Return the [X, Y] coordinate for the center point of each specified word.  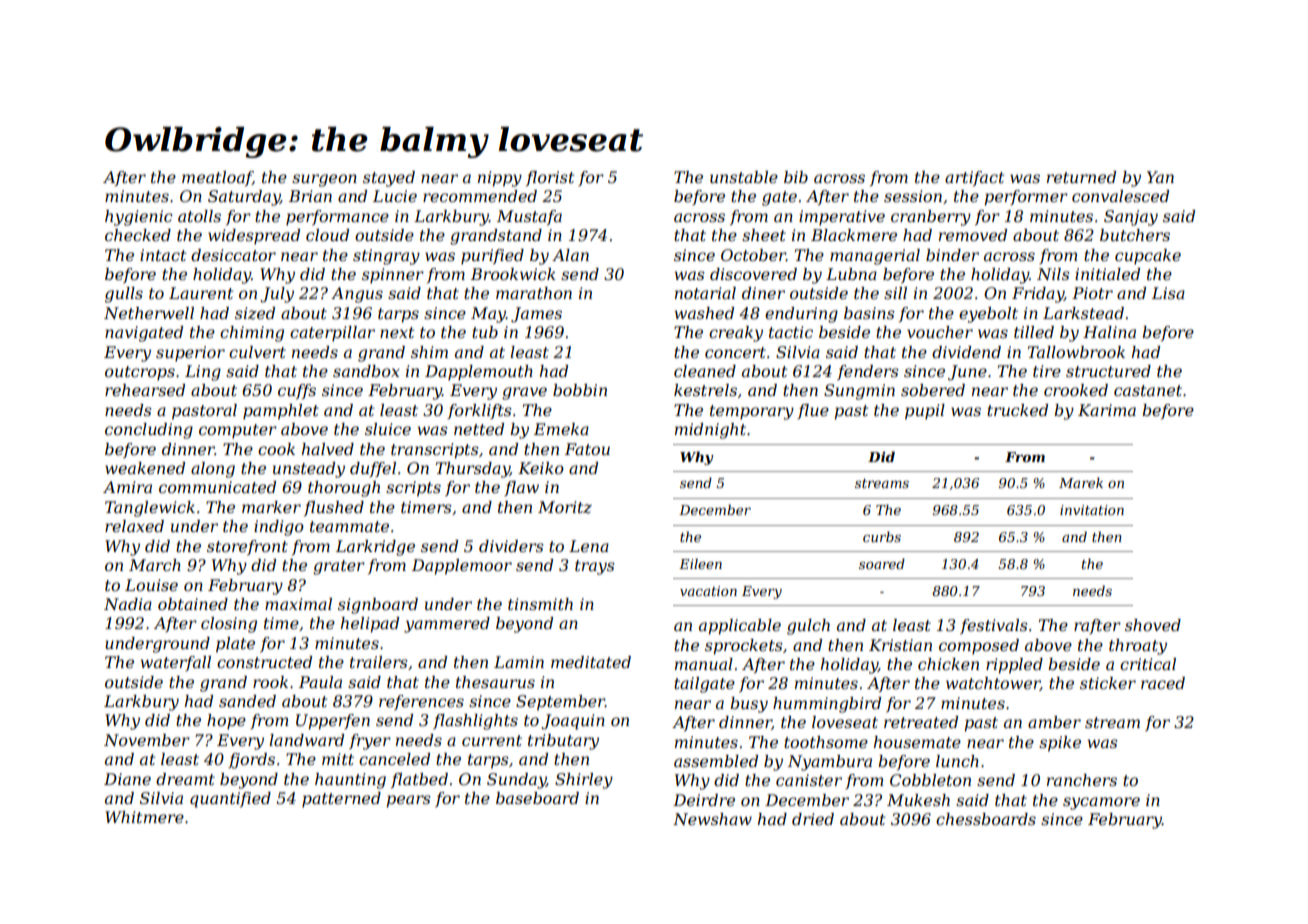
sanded [247, 701]
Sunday [516, 781]
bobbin [580, 390]
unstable [744, 177]
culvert [257, 352]
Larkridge [375, 548]
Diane [127, 779]
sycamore [1101, 803]
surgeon [324, 180]
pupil [925, 412]
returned [1081, 177]
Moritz [565, 507]
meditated [591, 662]
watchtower [993, 684]
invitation [1092, 510]
